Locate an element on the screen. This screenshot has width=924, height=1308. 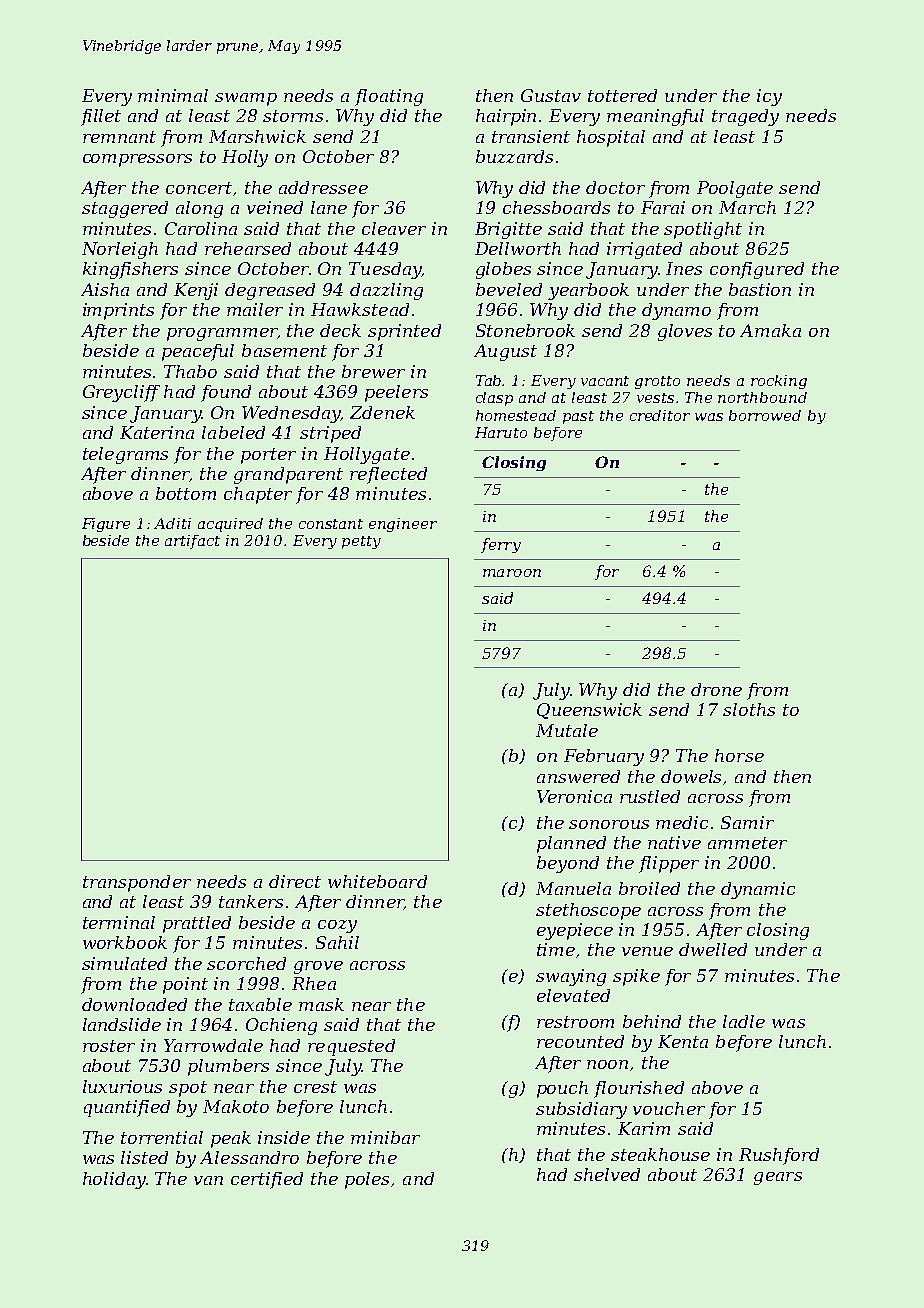
Mutale is located at coordinates (567, 730).
